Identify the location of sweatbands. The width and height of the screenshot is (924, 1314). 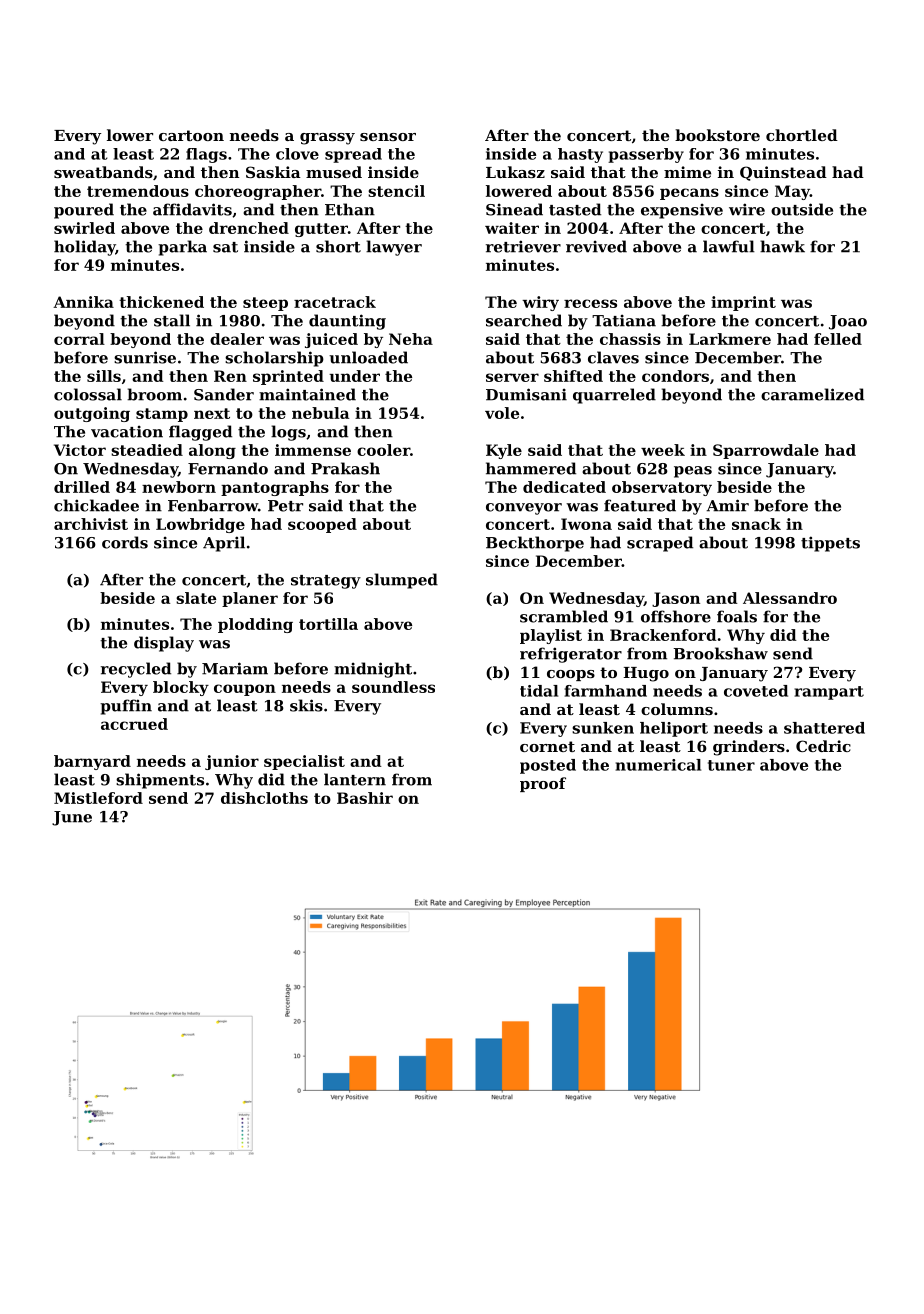
(103, 172).
